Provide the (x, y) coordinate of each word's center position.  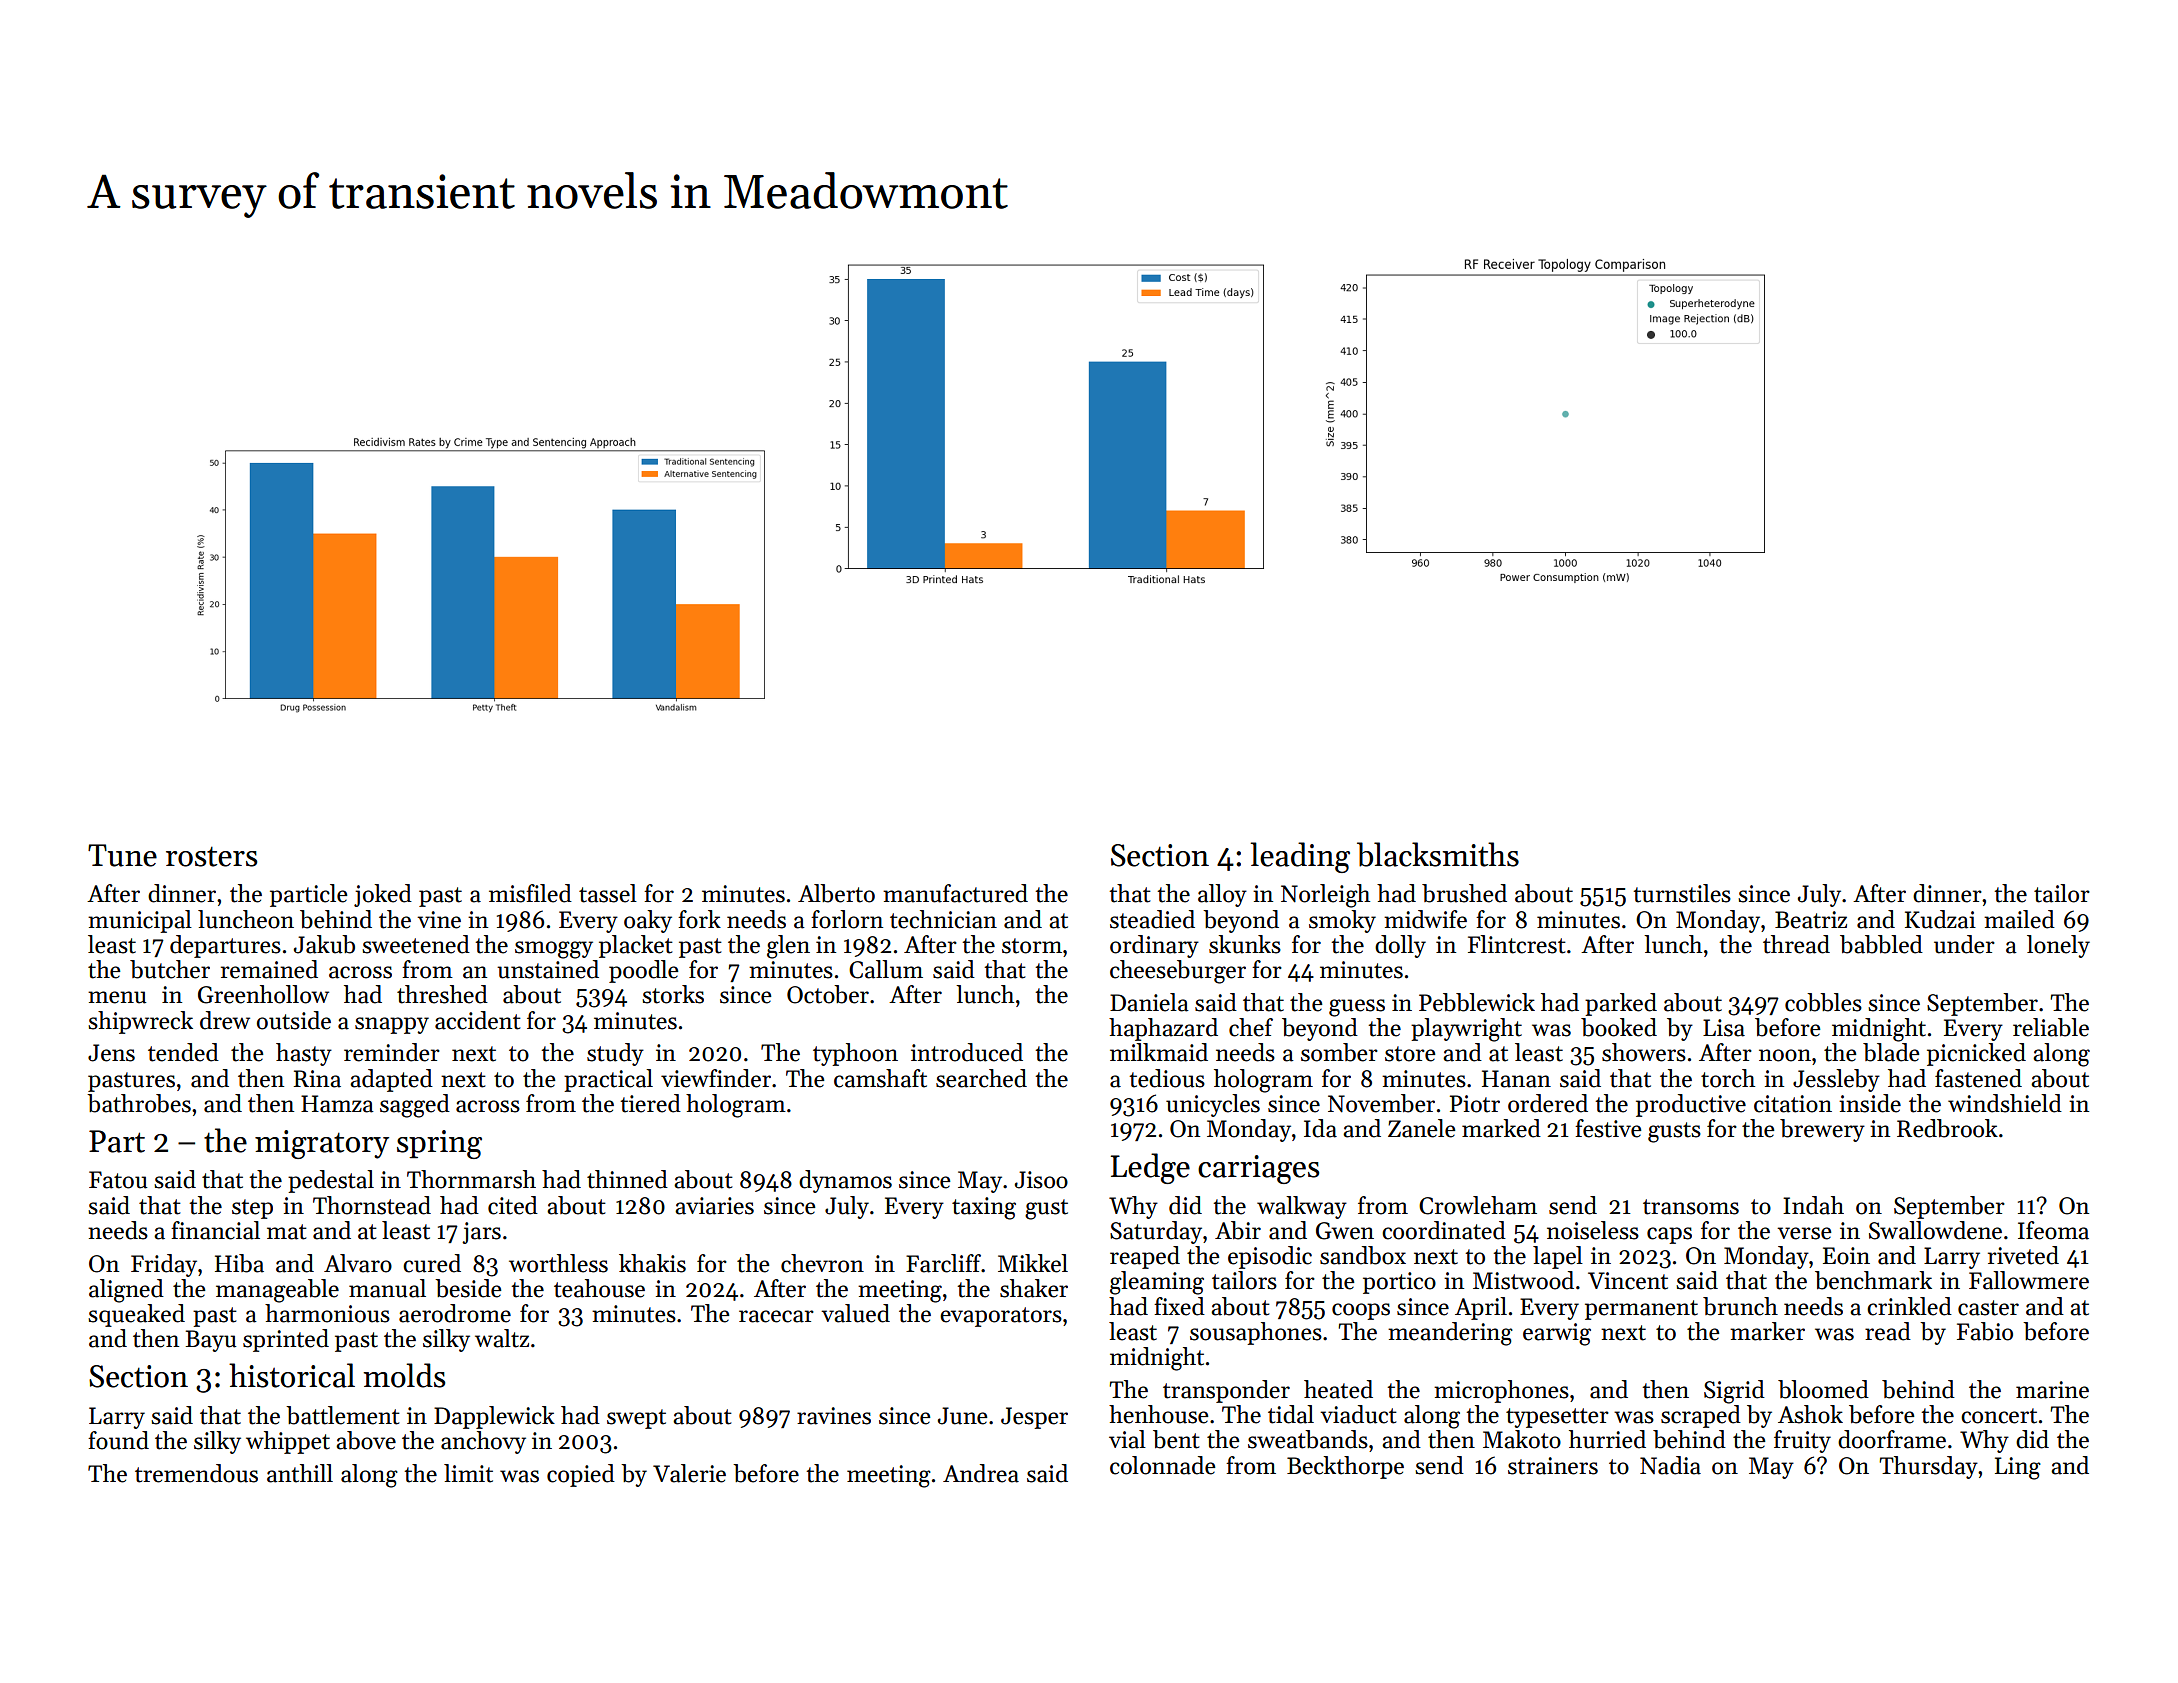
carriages (1258, 1169)
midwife (1425, 919)
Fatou (118, 1180)
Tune (122, 855)
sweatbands (1308, 1439)
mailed (2019, 919)
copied (581, 1475)
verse (1804, 1233)
